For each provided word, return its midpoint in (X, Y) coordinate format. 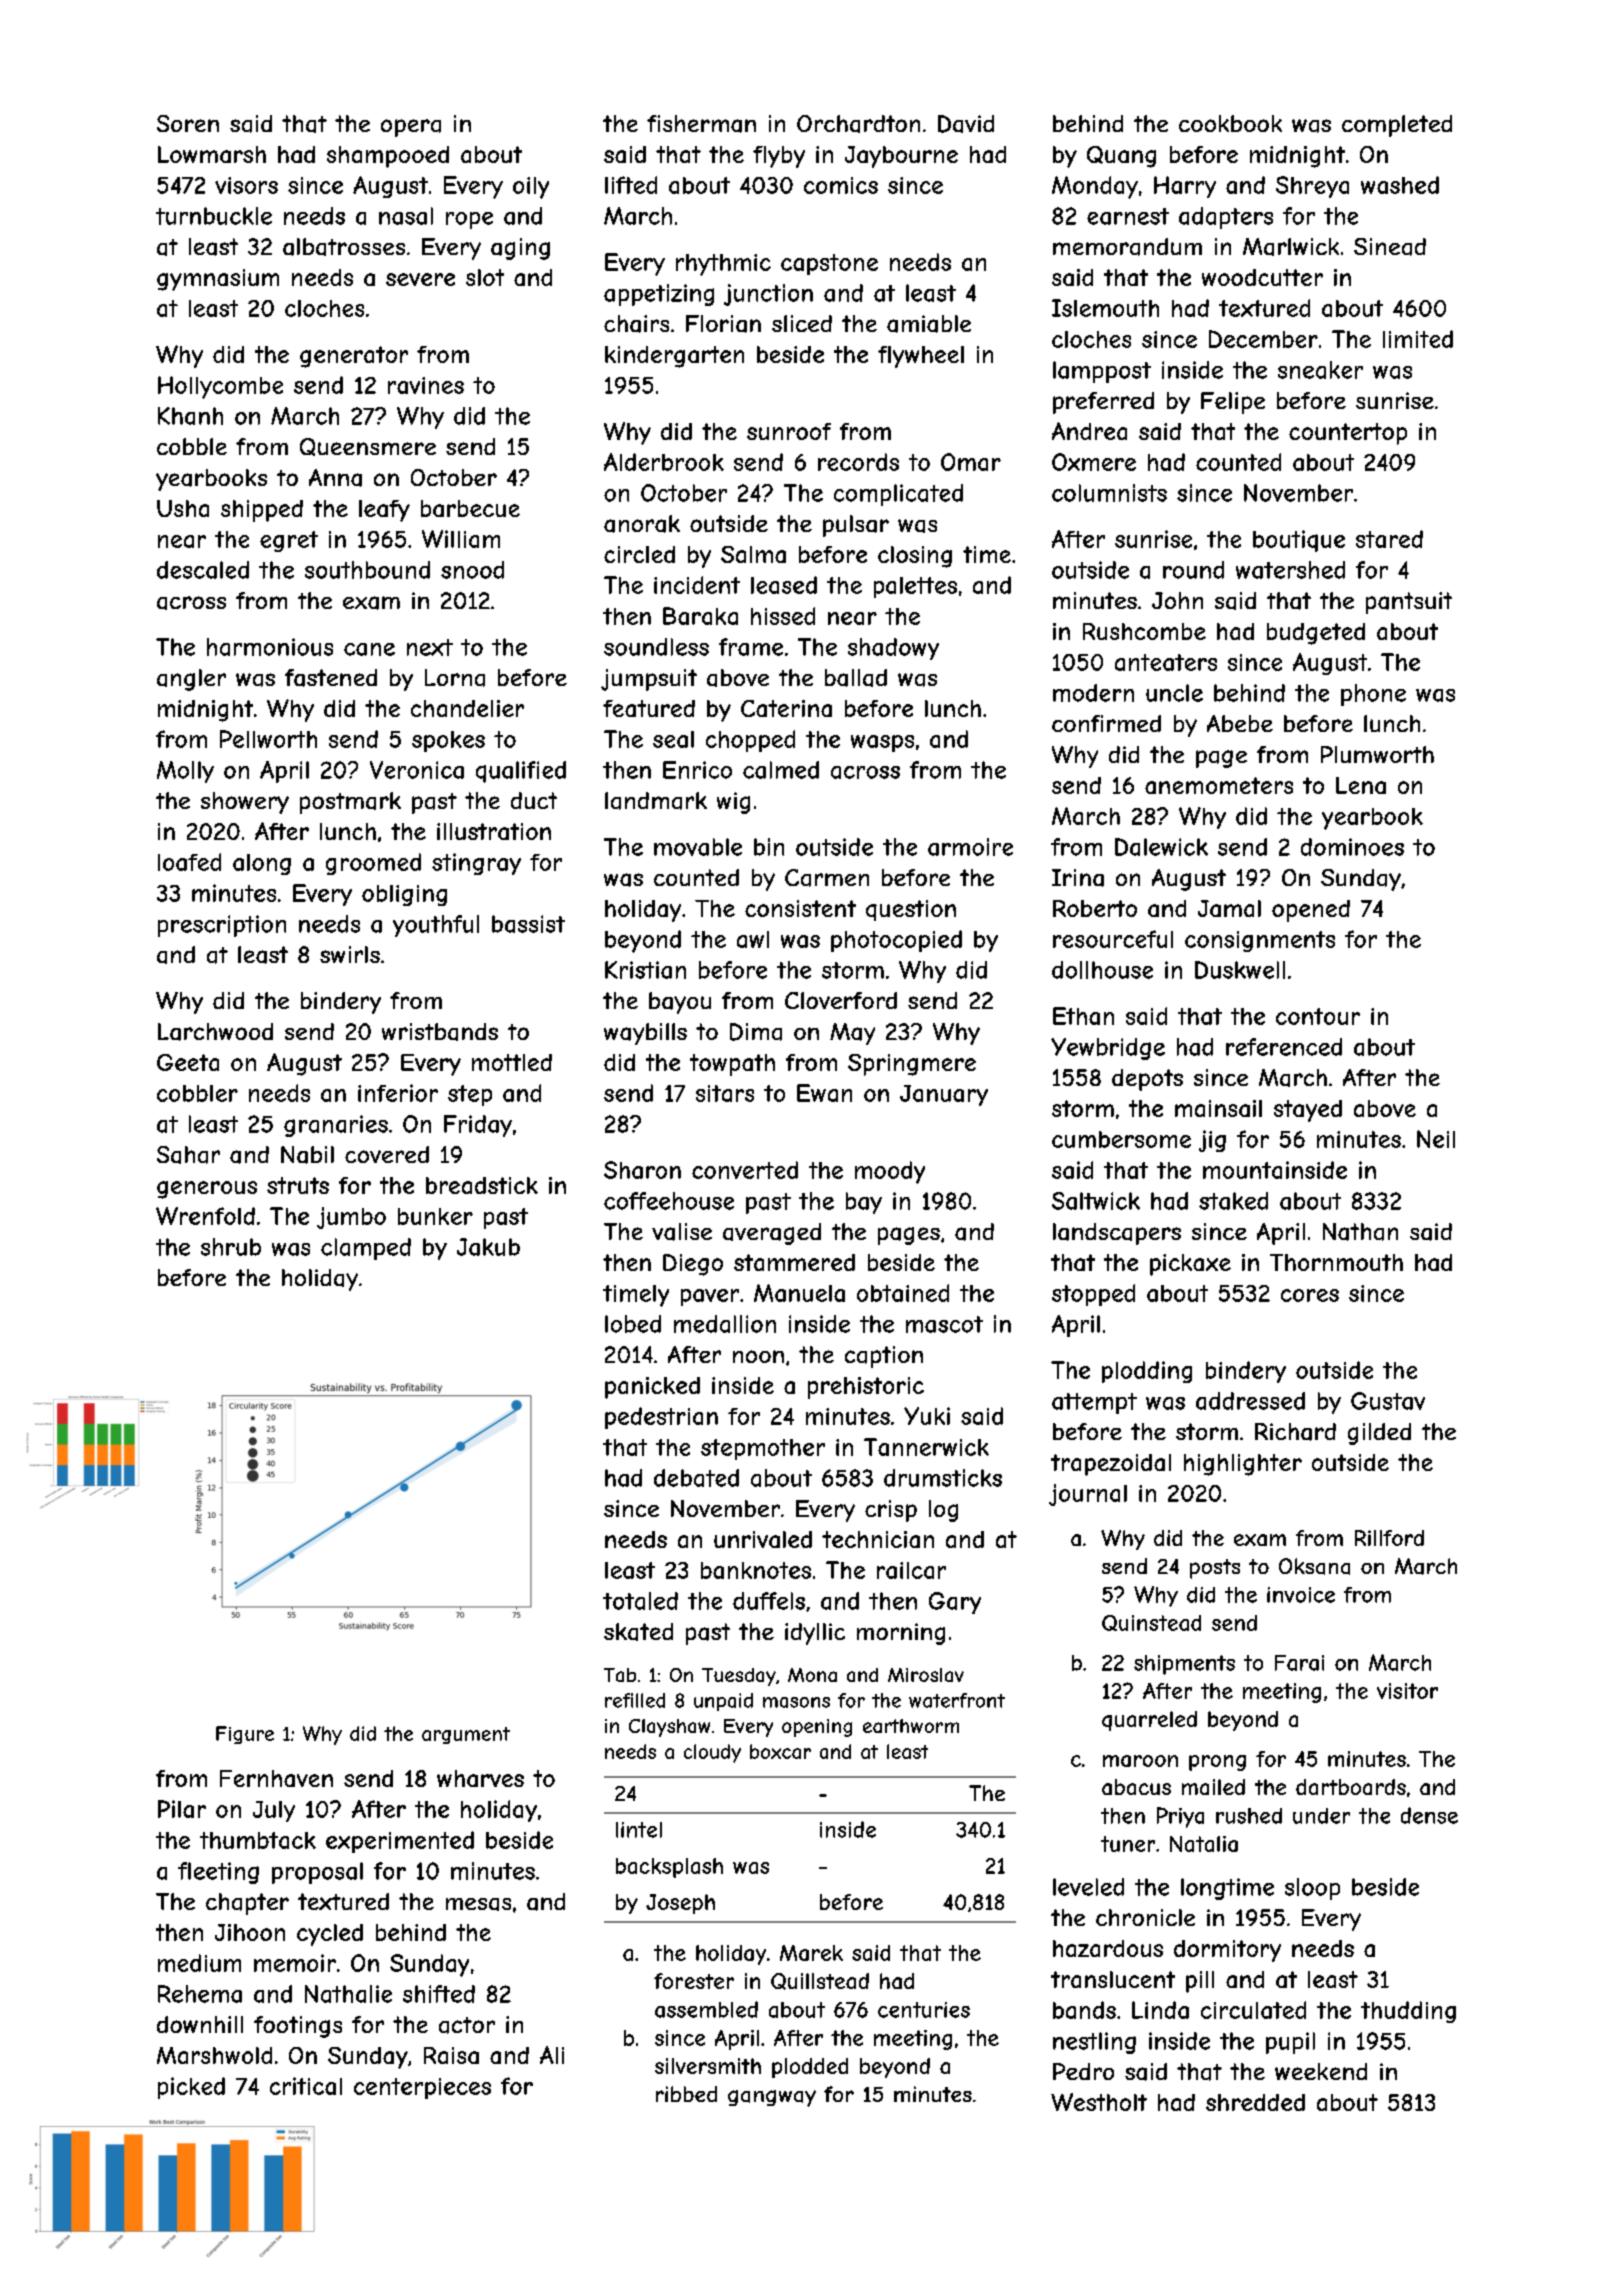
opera (411, 128)
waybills (645, 1034)
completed (1397, 126)
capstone (829, 264)
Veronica (417, 770)
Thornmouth (1336, 1262)
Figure (245, 1735)
